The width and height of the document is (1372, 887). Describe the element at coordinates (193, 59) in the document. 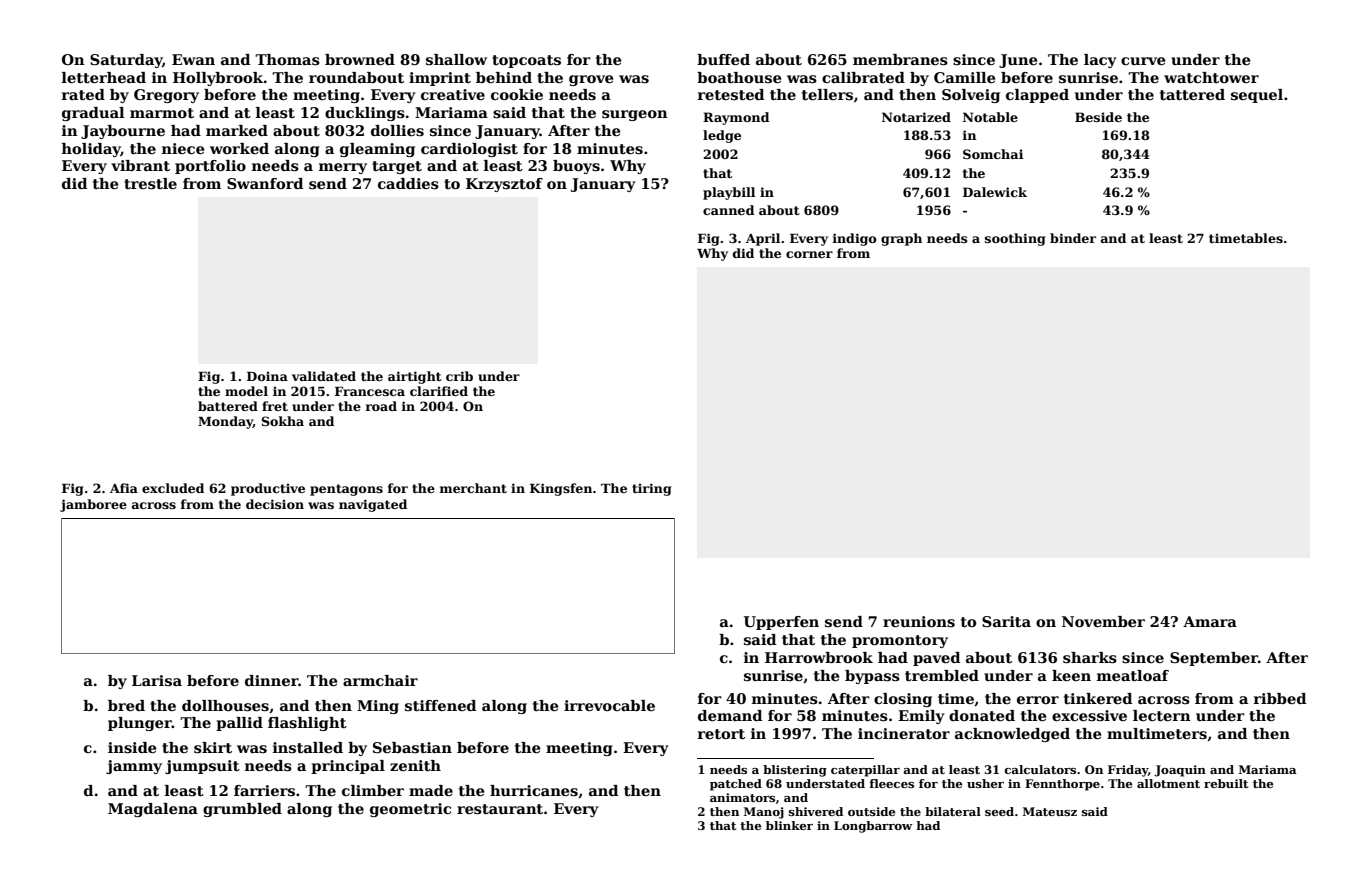

I see `Ewan` at that location.
